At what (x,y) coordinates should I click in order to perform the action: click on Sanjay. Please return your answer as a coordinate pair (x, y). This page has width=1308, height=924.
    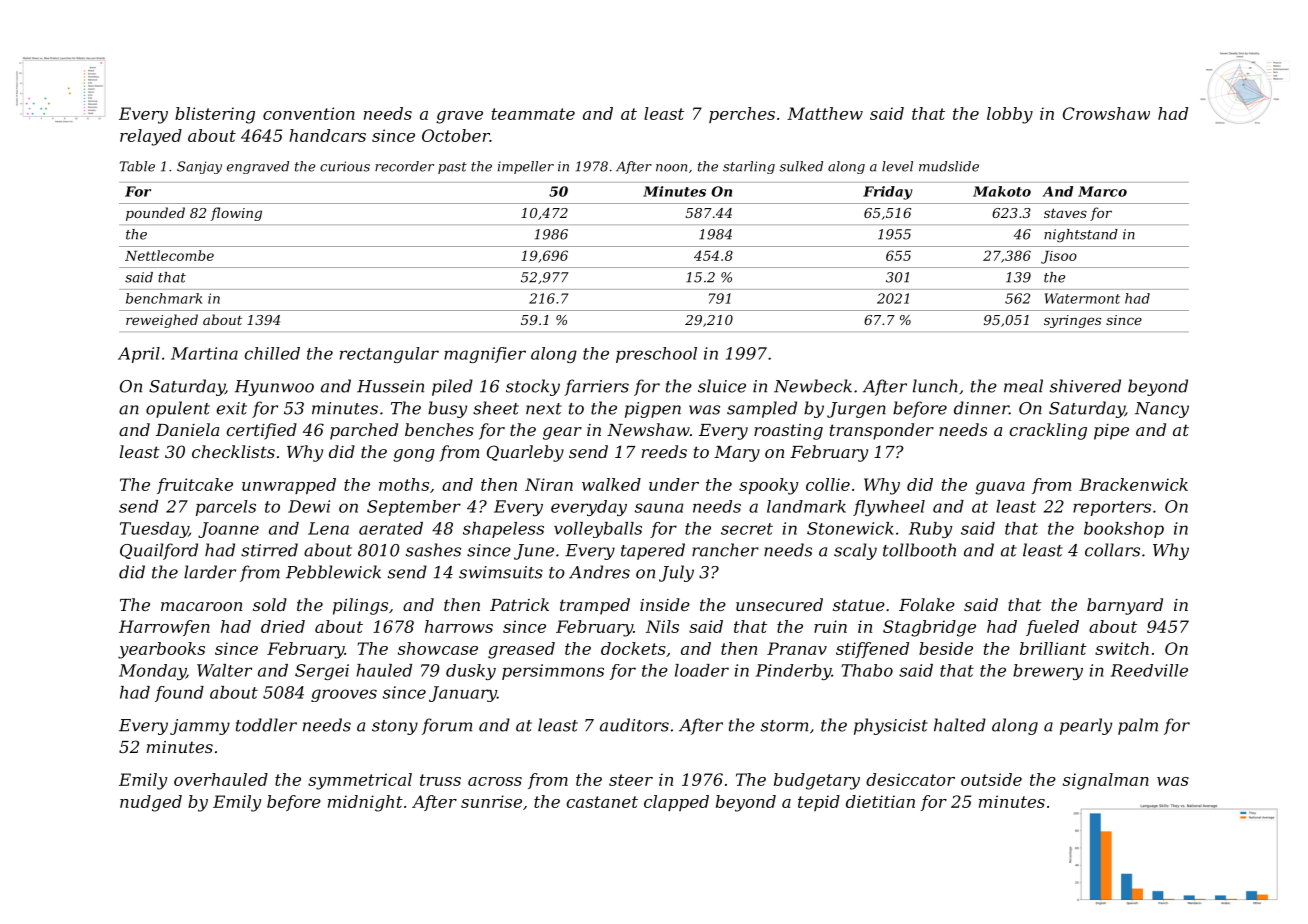
    Looking at the image, I should click on (199, 167).
